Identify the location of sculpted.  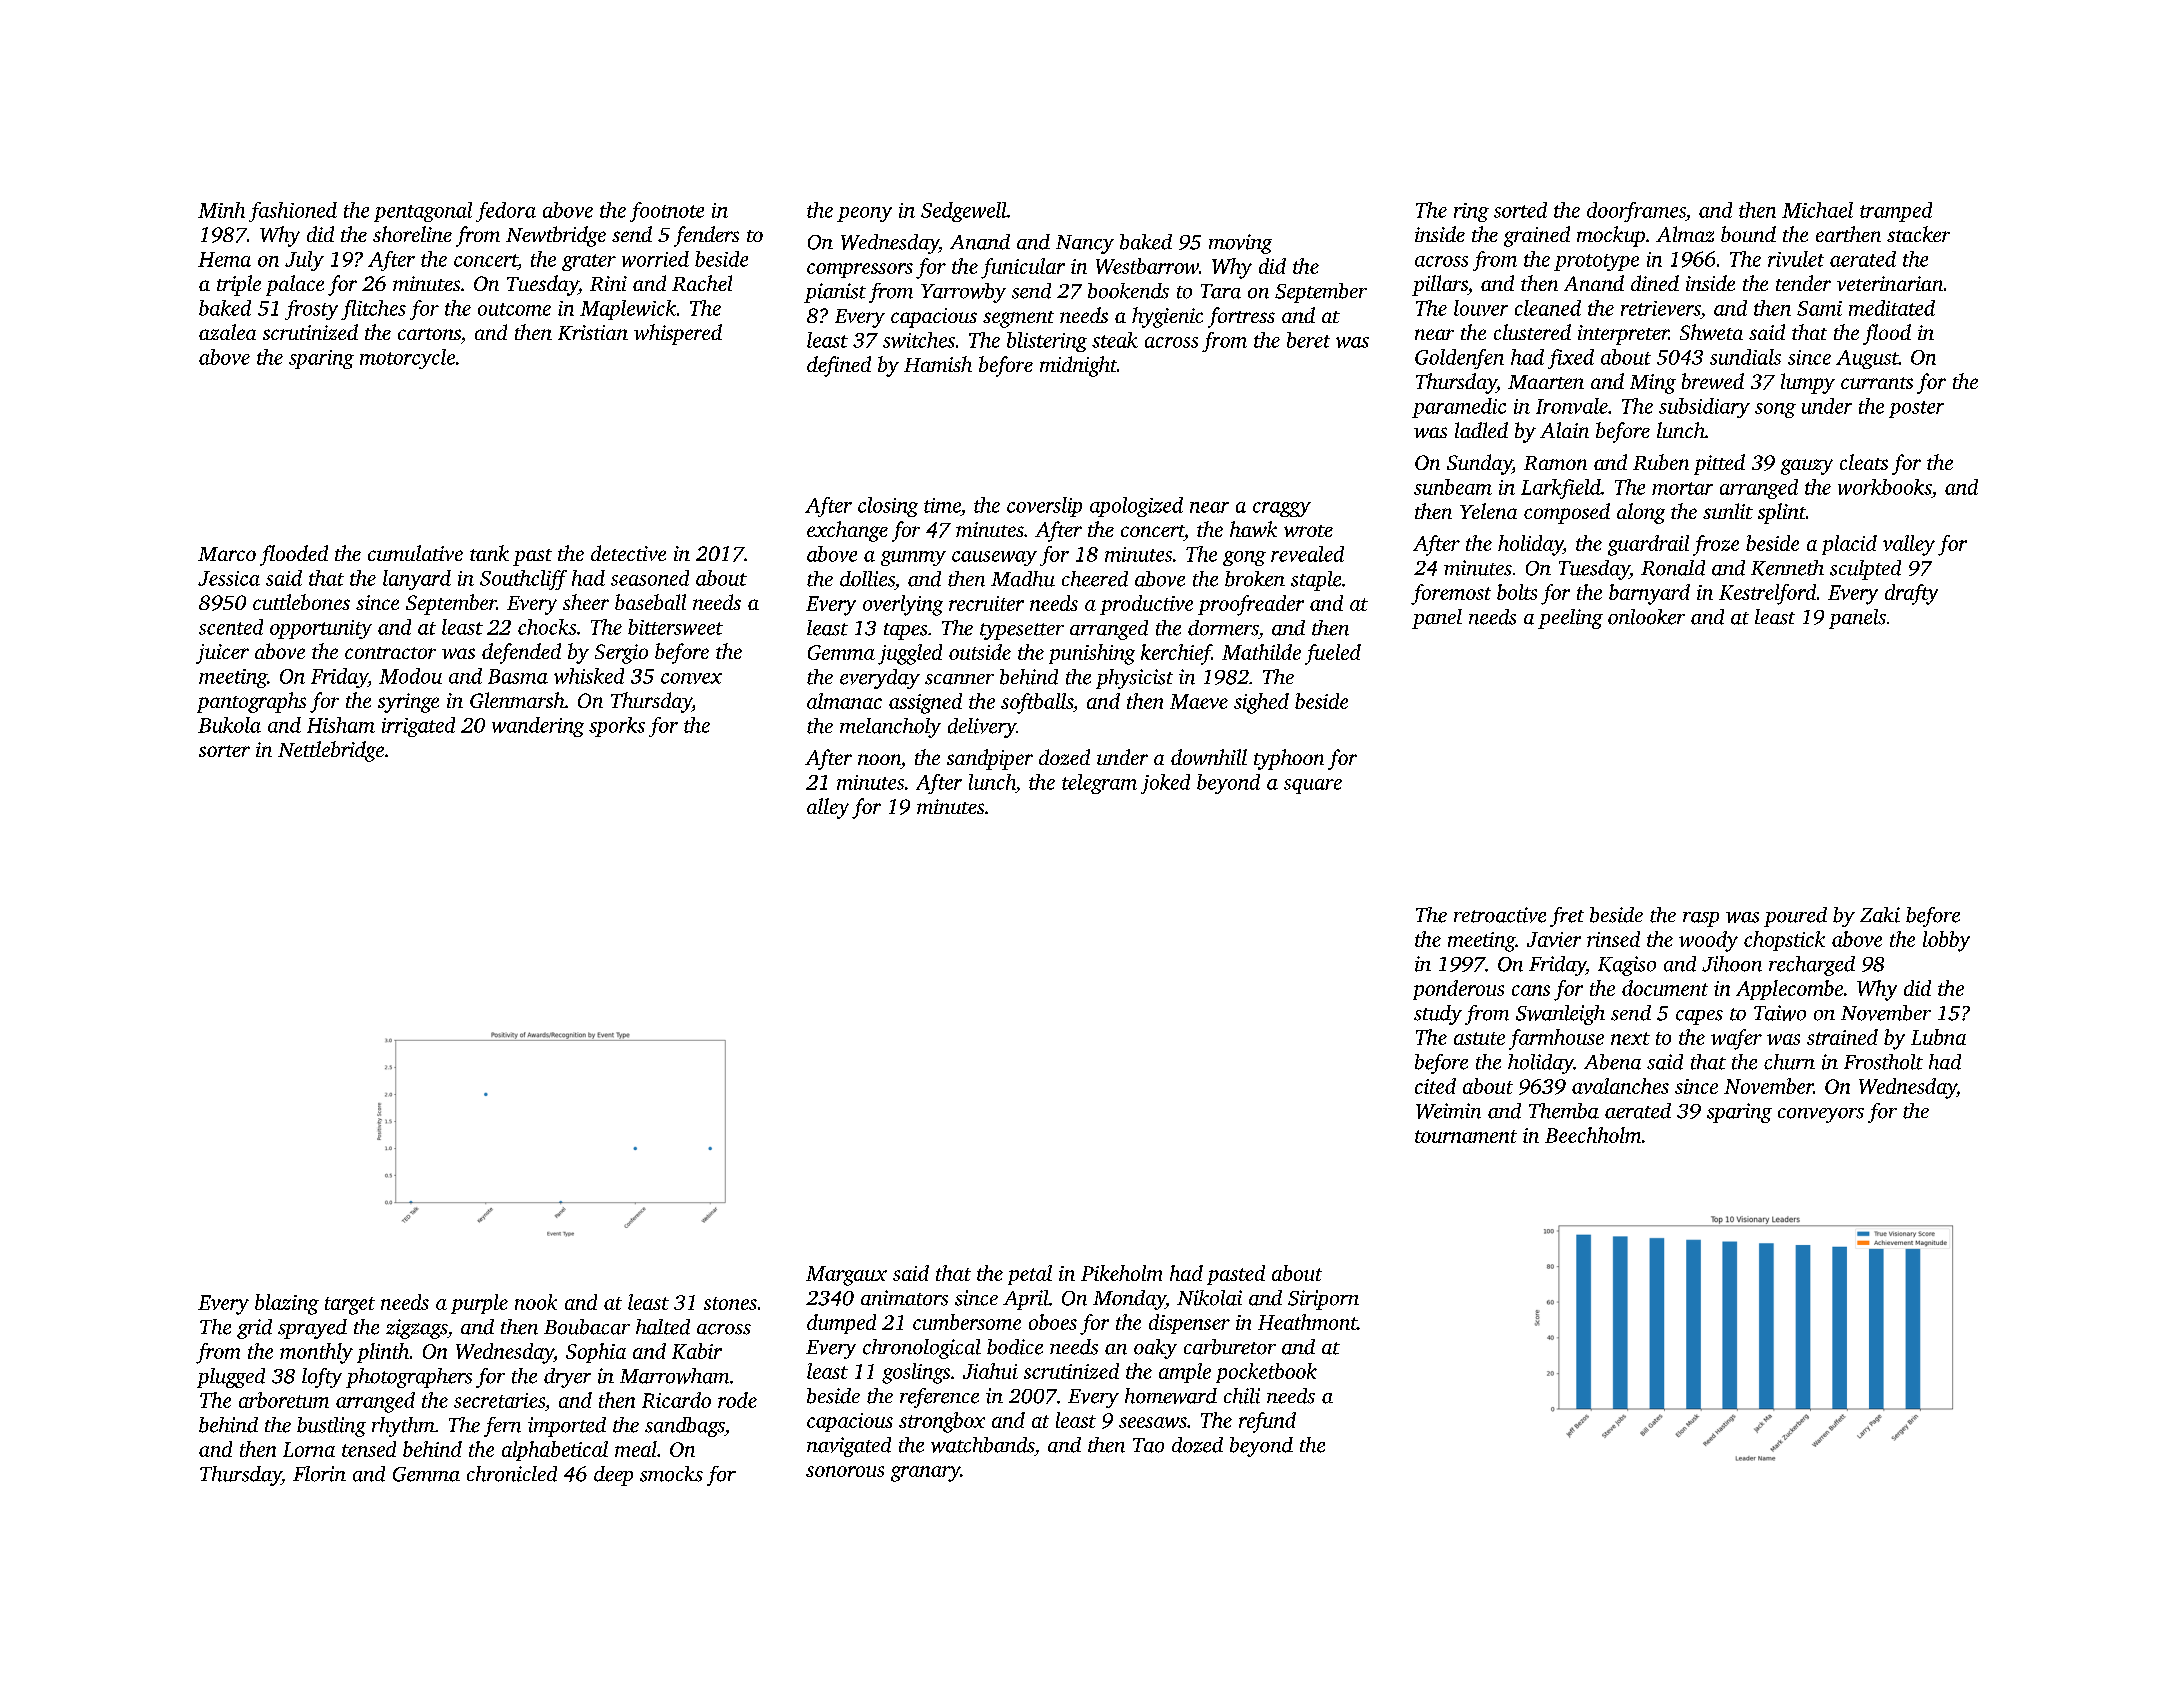
(1865, 570).
